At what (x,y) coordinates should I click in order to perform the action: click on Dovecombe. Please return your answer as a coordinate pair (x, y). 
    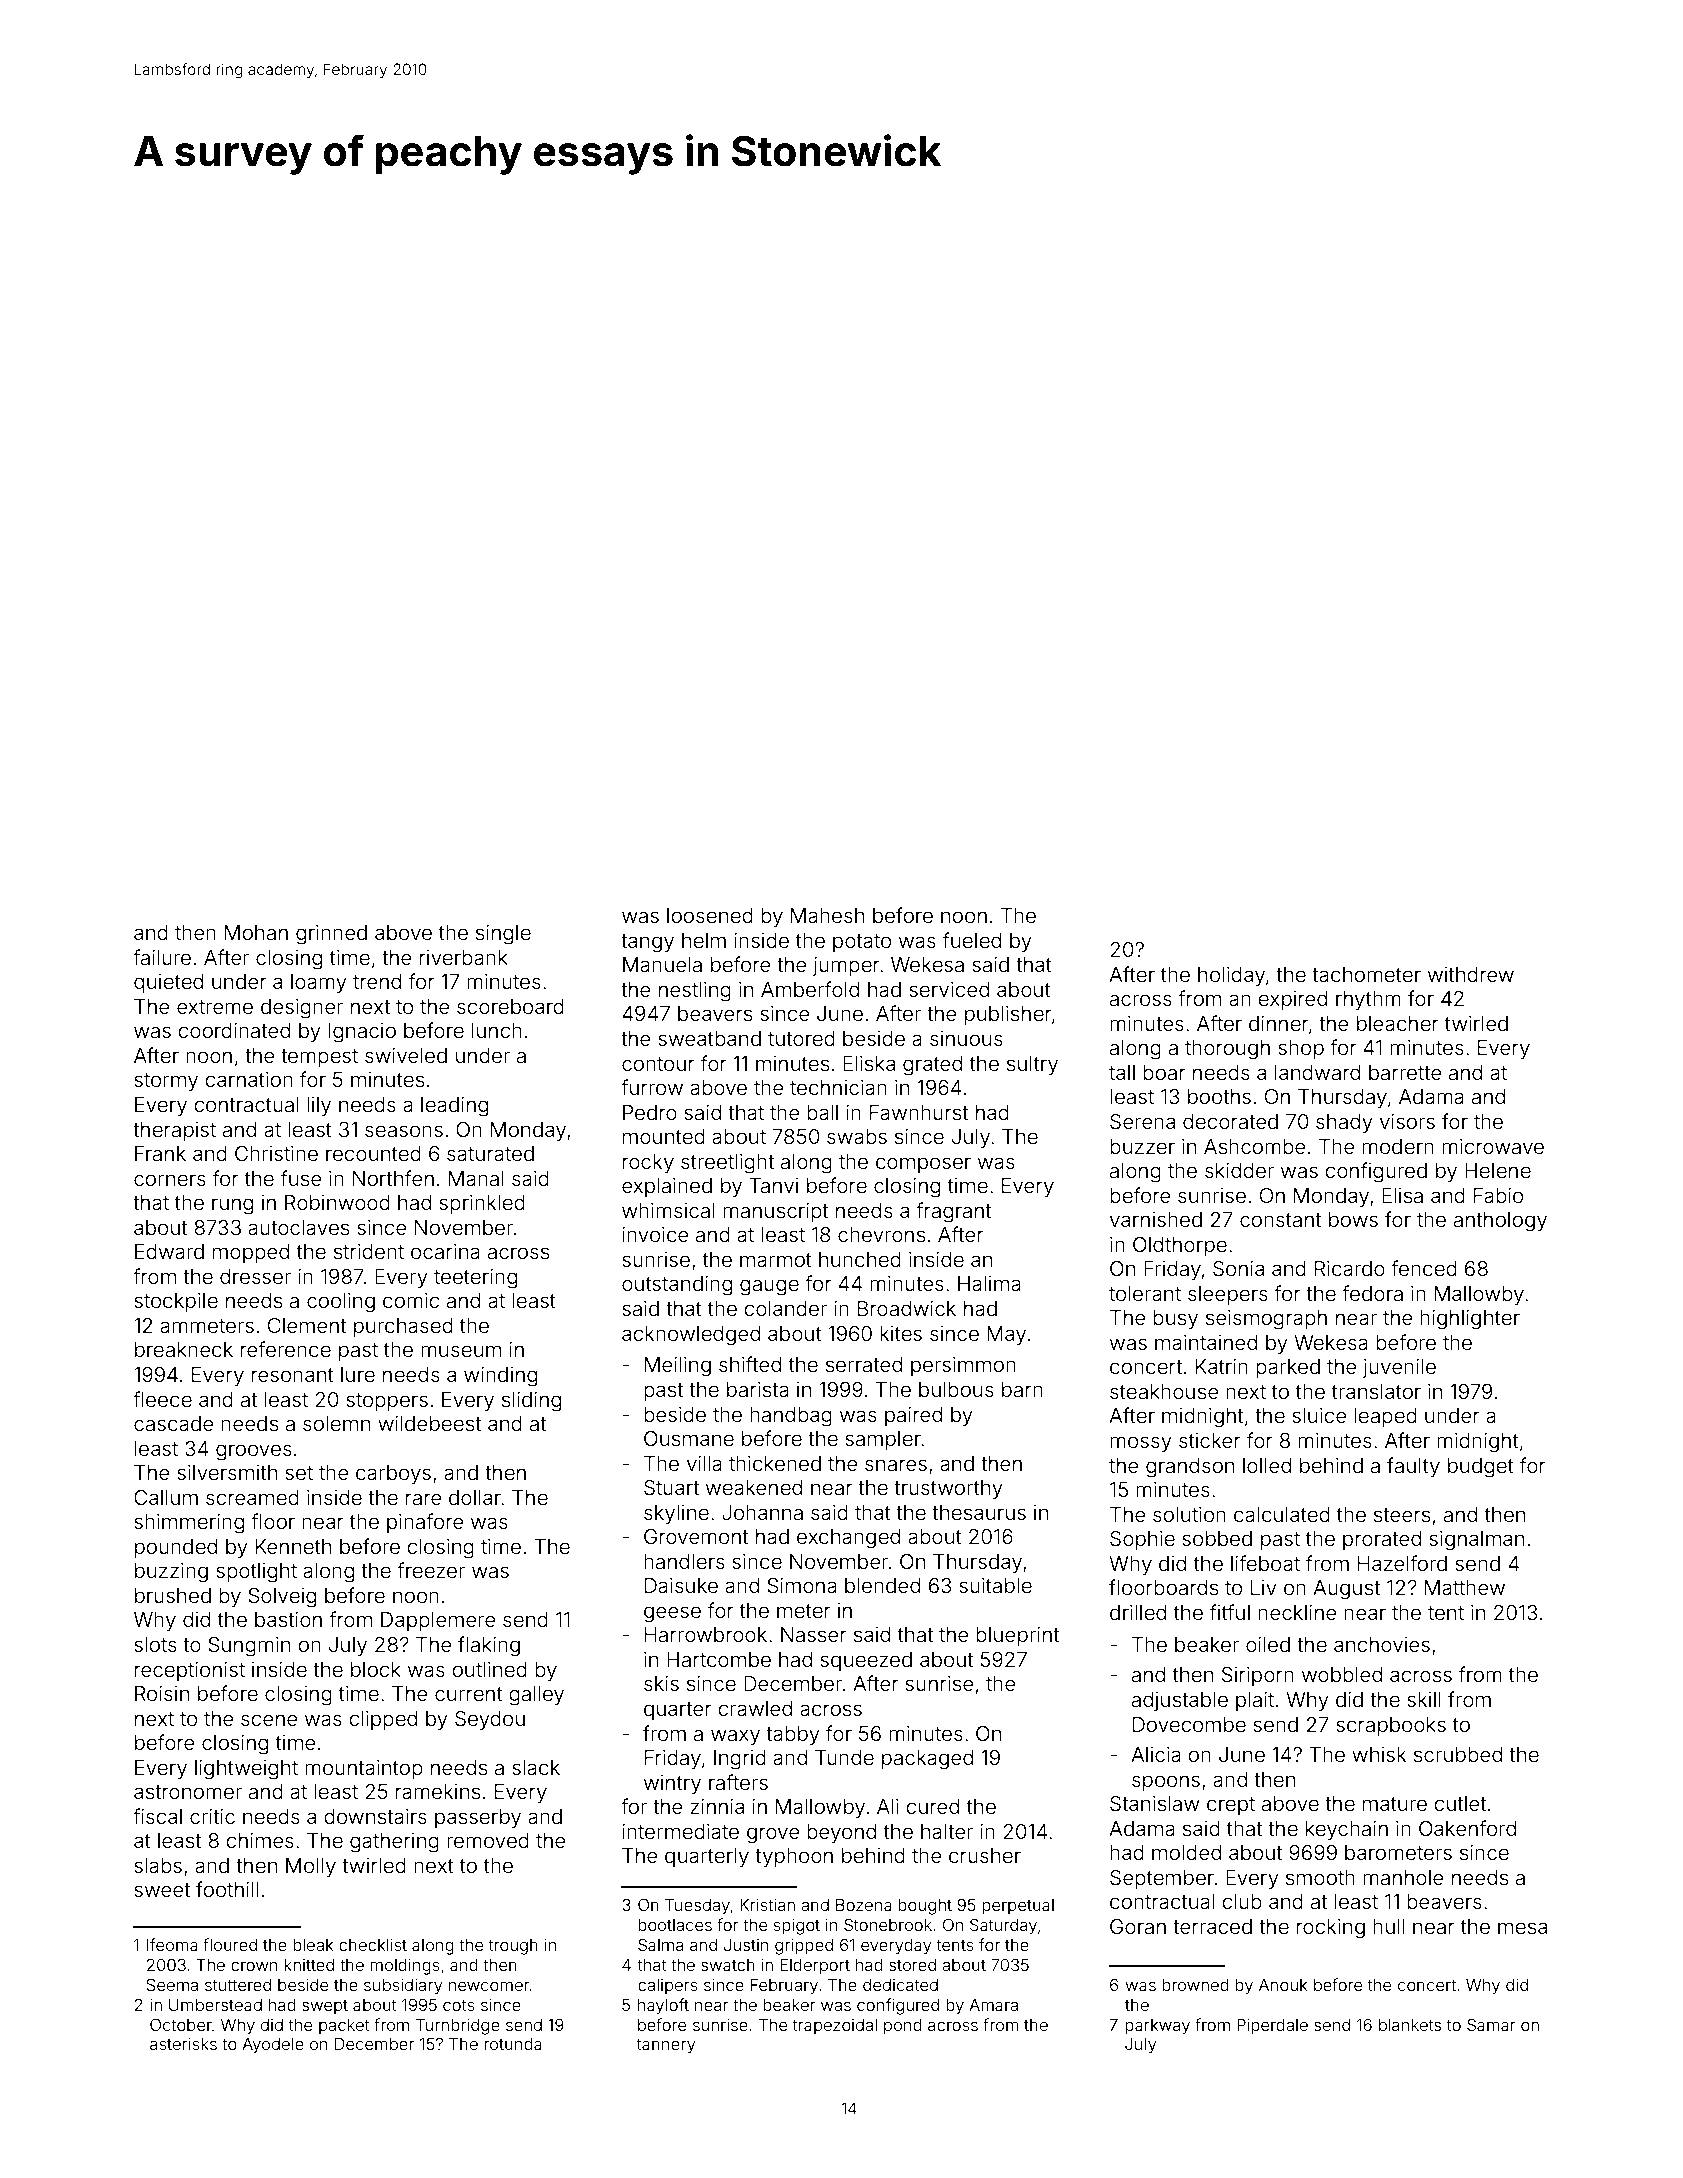
    Looking at the image, I should click on (1189, 1724).
